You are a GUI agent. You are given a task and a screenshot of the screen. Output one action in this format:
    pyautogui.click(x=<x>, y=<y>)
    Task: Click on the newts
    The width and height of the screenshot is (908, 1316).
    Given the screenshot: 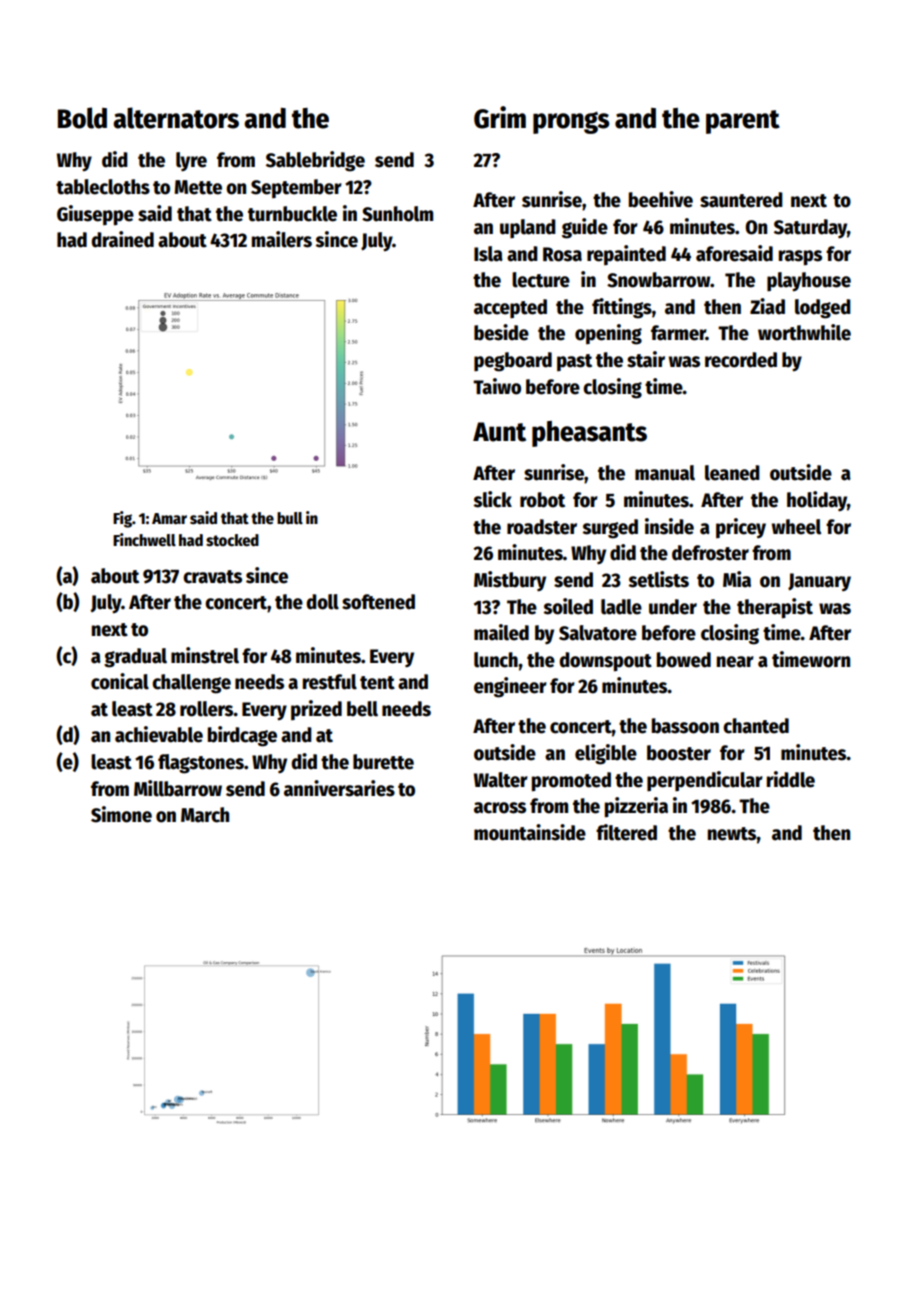 What is the action you would take?
    pyautogui.click(x=732, y=834)
